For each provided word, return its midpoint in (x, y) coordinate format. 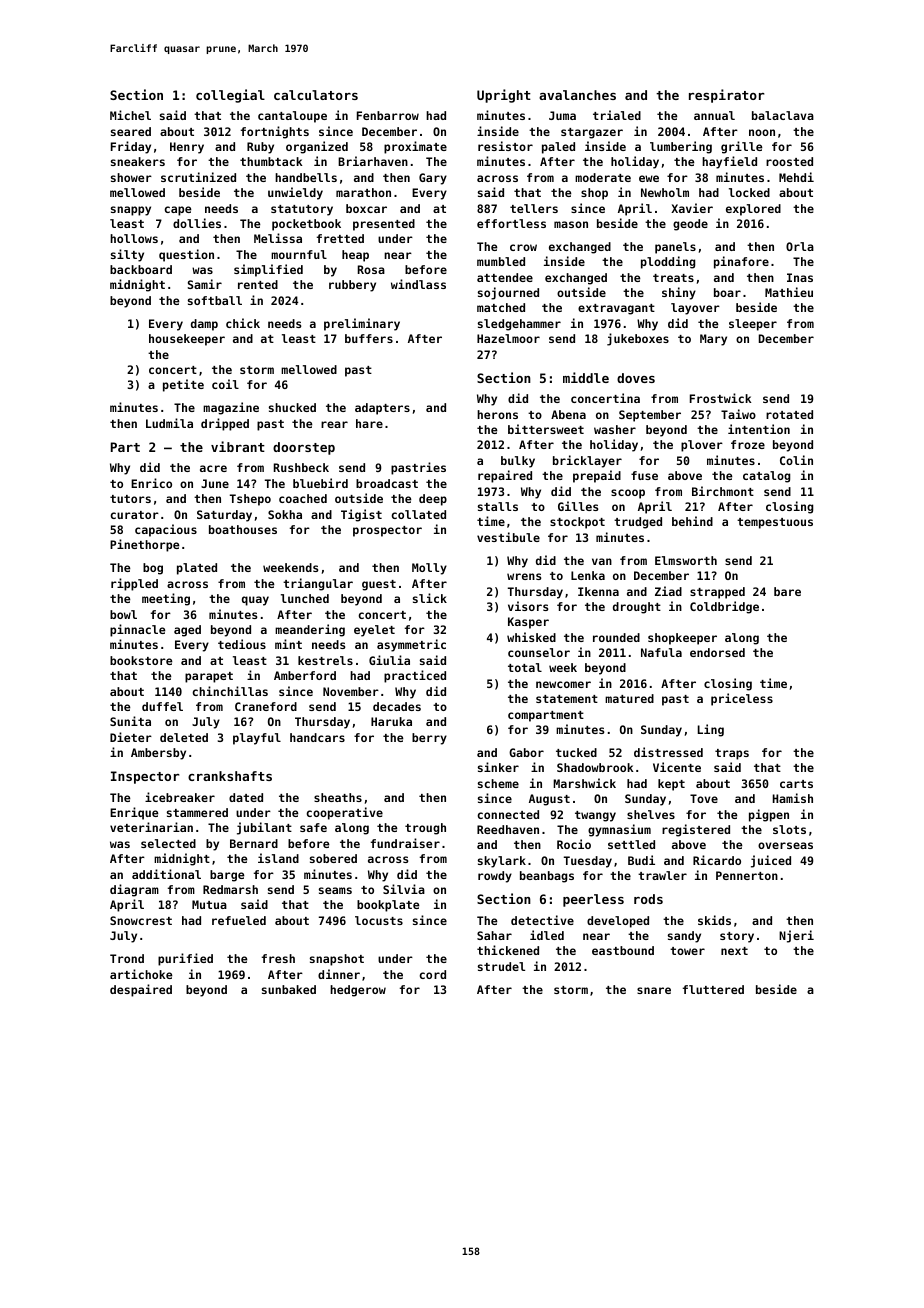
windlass (418, 284)
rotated (789, 414)
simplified (268, 270)
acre (213, 468)
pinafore (741, 262)
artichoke (141, 974)
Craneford (266, 706)
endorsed (717, 652)
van (602, 561)
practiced (415, 676)
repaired (505, 476)
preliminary (362, 324)
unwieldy (295, 193)
